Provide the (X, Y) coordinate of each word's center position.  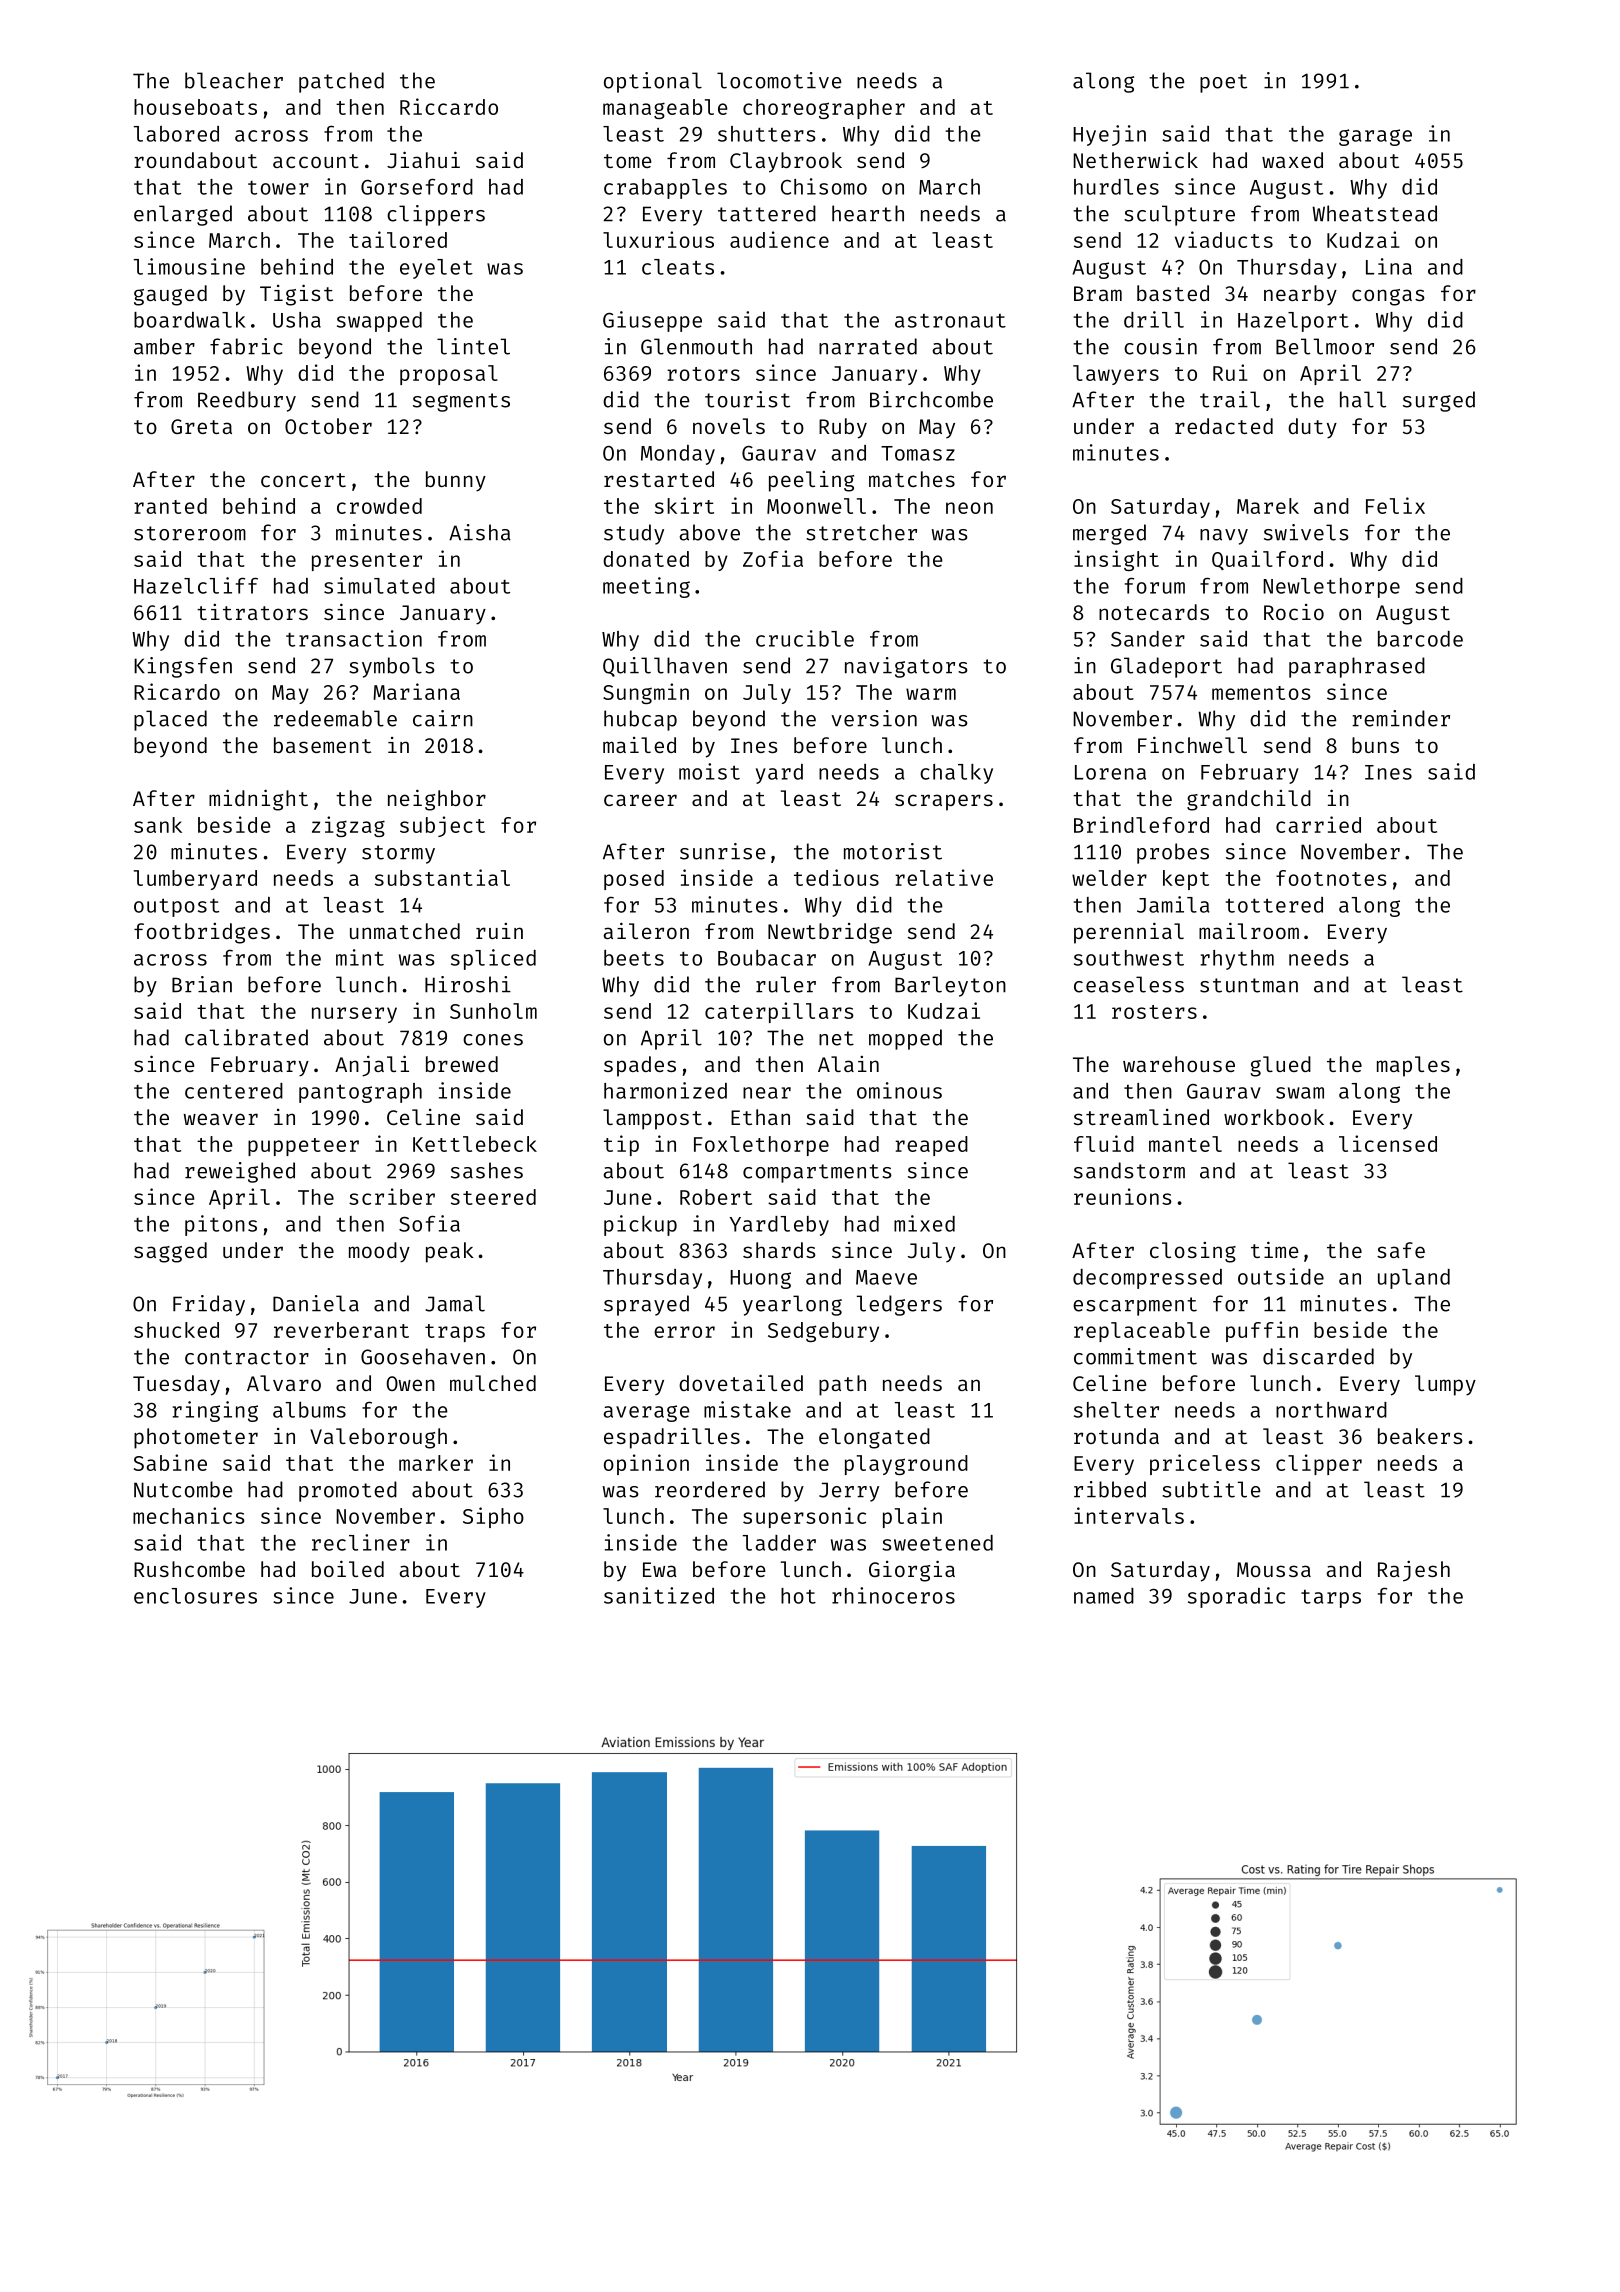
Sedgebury (823, 1332)
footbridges (202, 933)
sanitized (659, 1595)
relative (944, 877)
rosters (1154, 1012)
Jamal (455, 1303)
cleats (678, 267)
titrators (252, 612)
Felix (1395, 505)
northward (1331, 1410)
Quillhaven (665, 667)
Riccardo (449, 106)
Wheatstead (1374, 213)
